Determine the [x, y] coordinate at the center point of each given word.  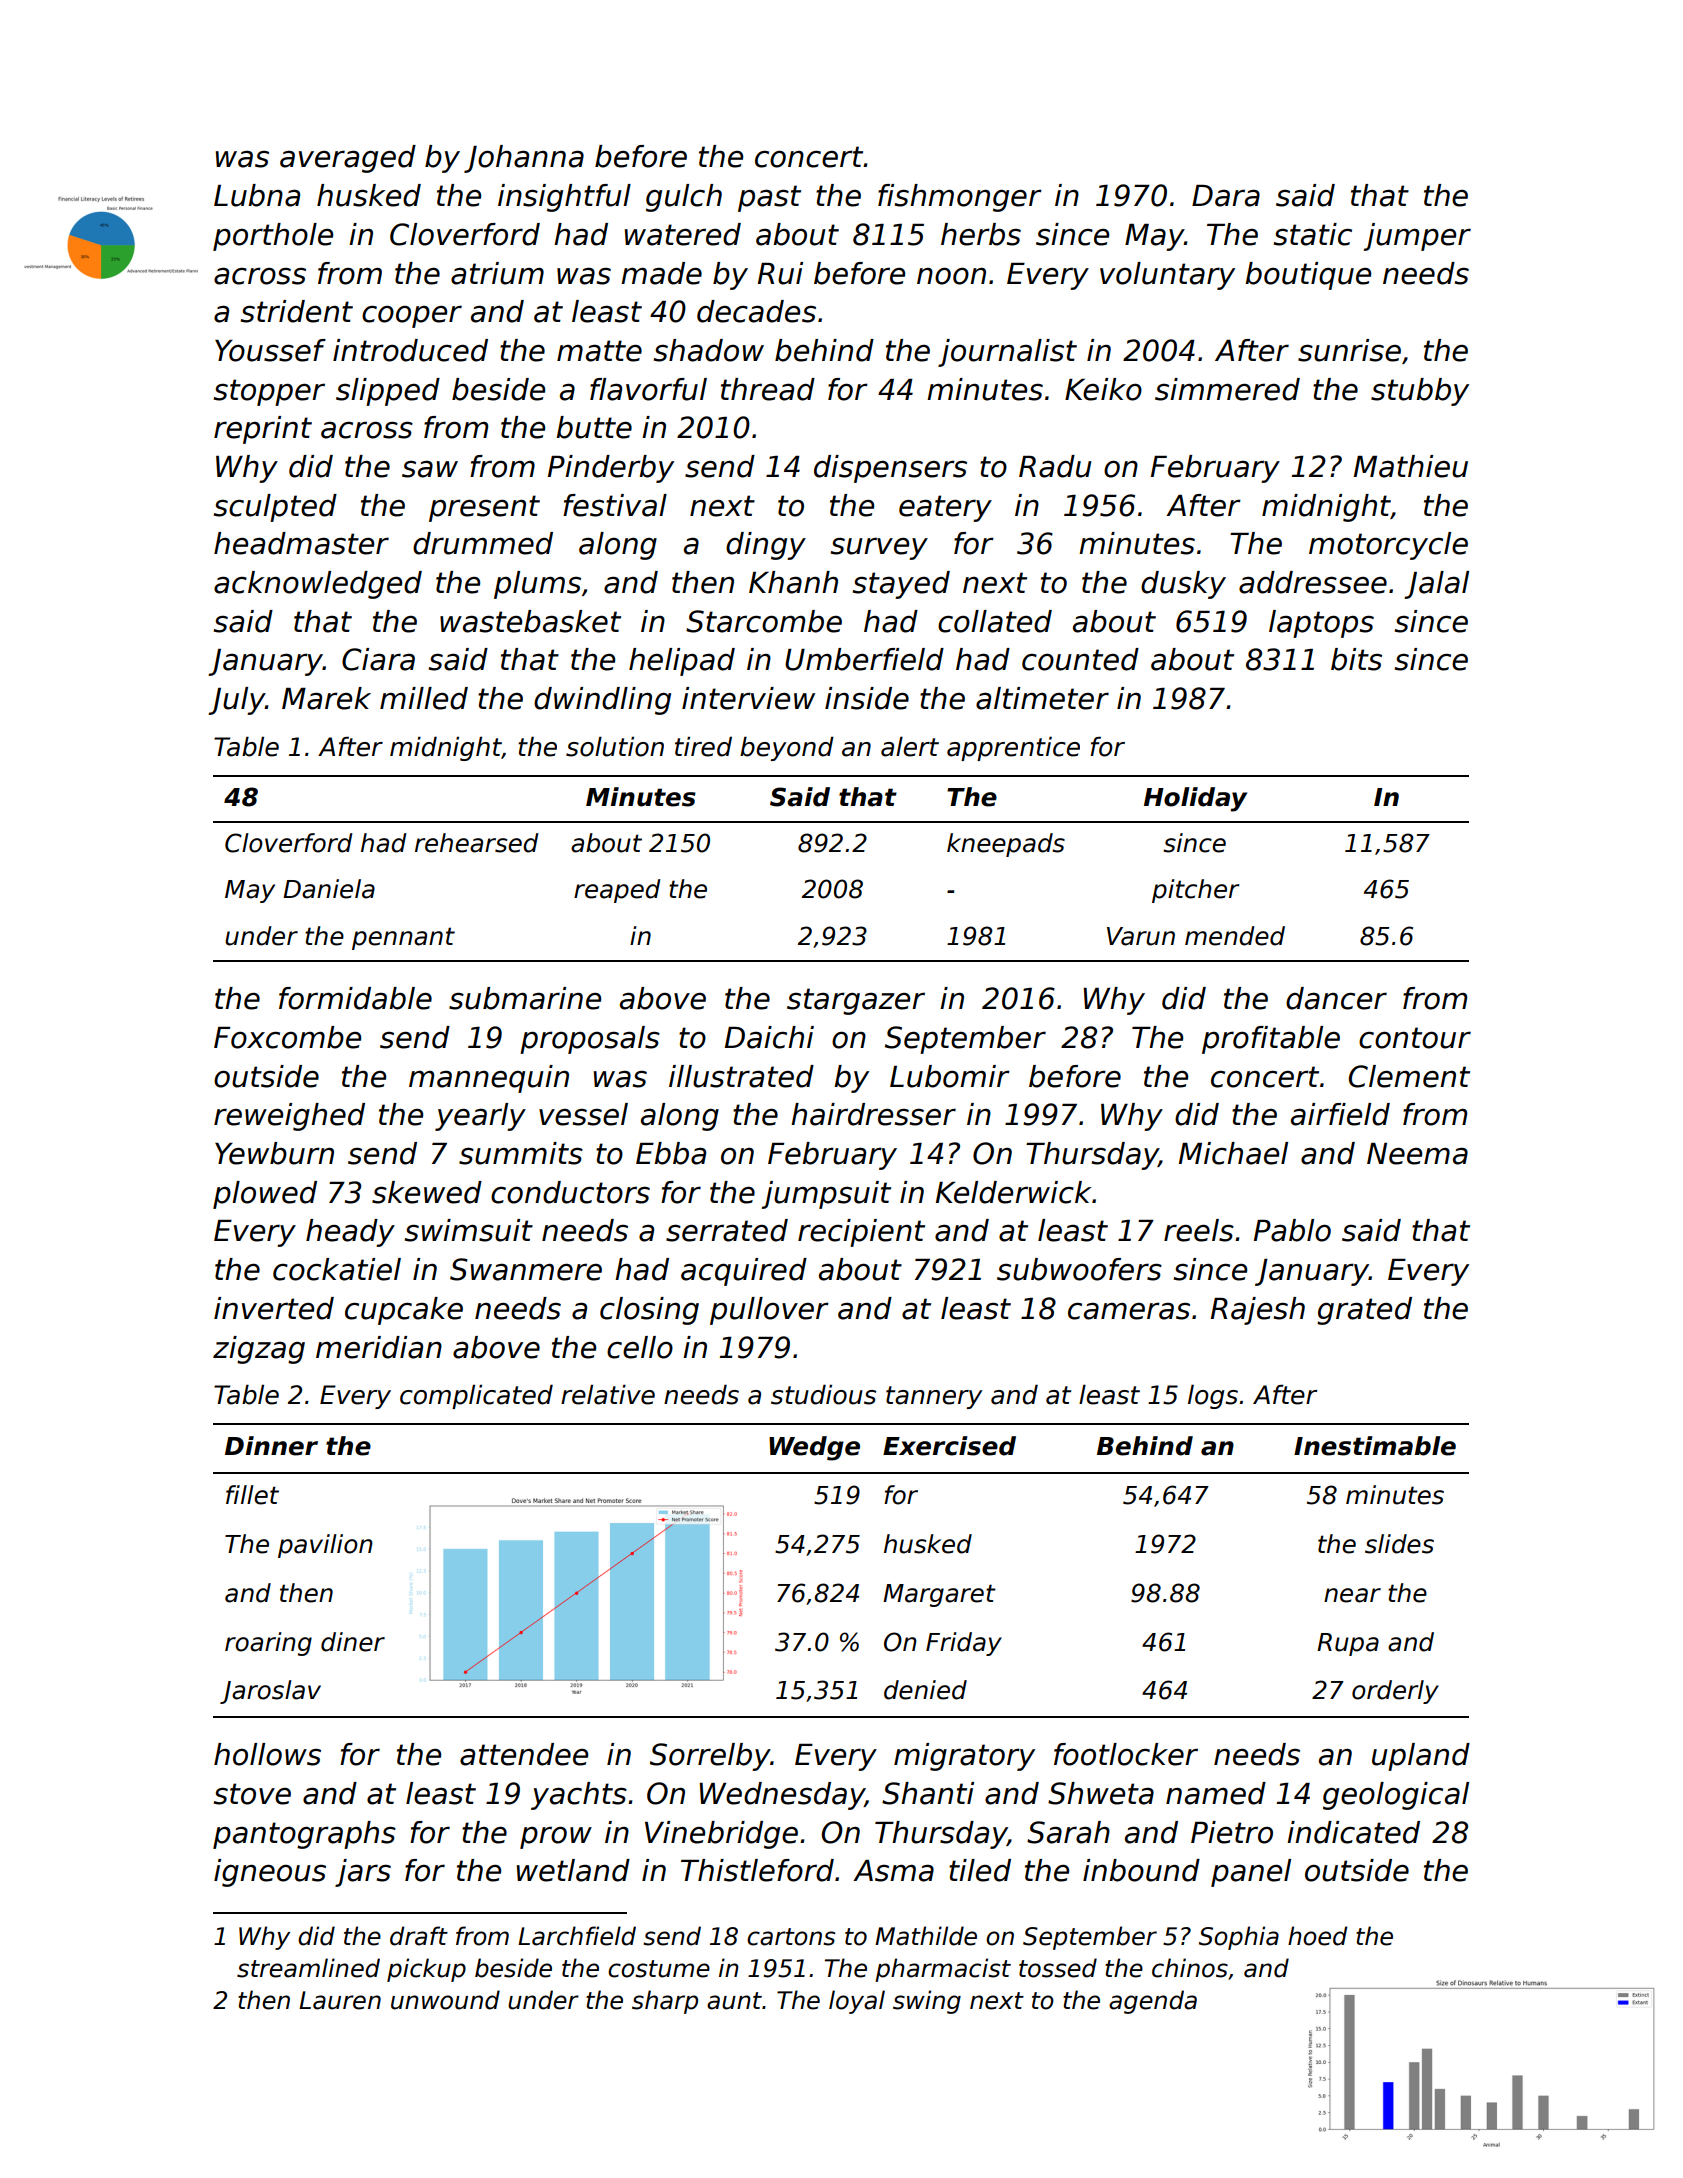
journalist [1007, 353]
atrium [497, 273]
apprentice [1013, 749]
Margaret [939, 1595]
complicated [476, 1396]
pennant [403, 938]
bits [1356, 659]
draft [419, 1936]
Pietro [1232, 1832]
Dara [1226, 196]
